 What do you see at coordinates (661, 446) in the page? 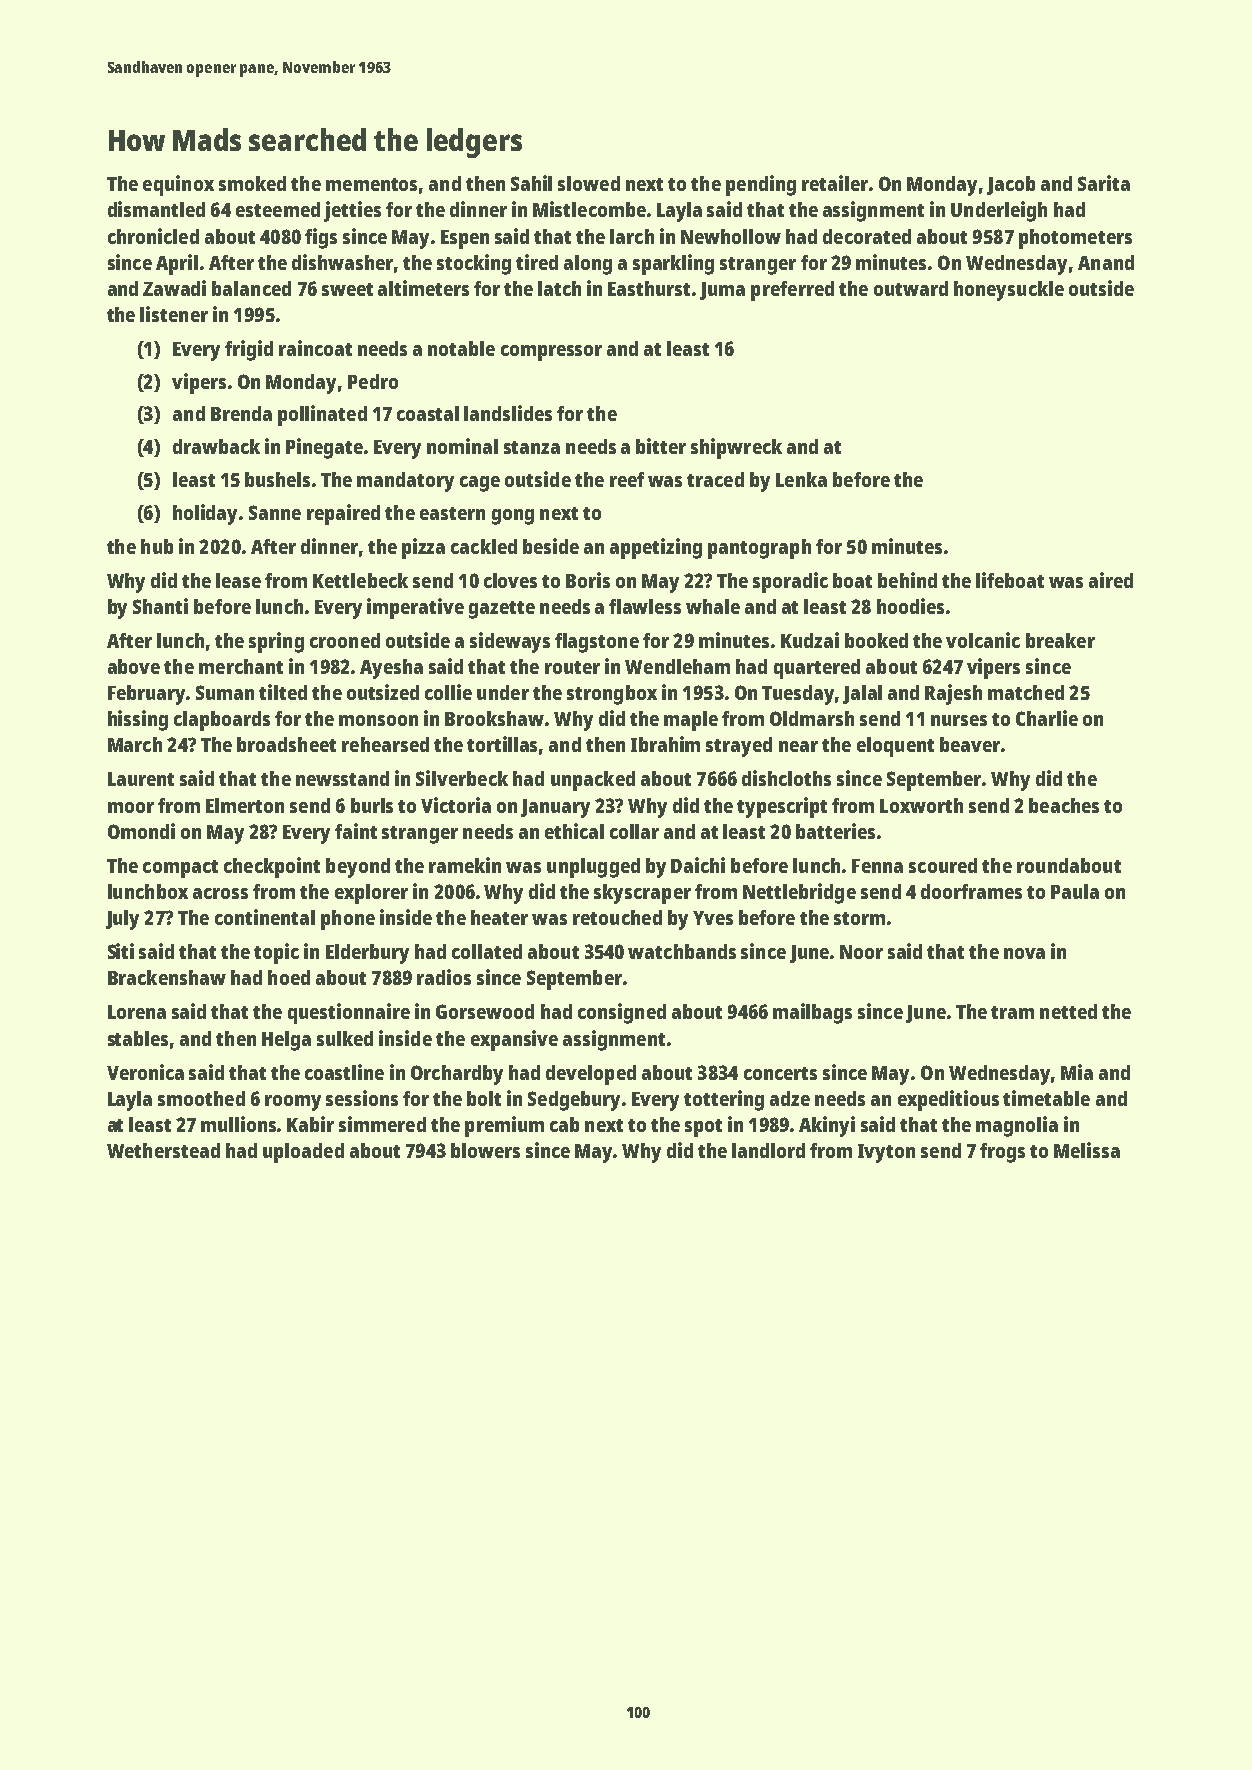
I see `bitter` at bounding box center [661, 446].
